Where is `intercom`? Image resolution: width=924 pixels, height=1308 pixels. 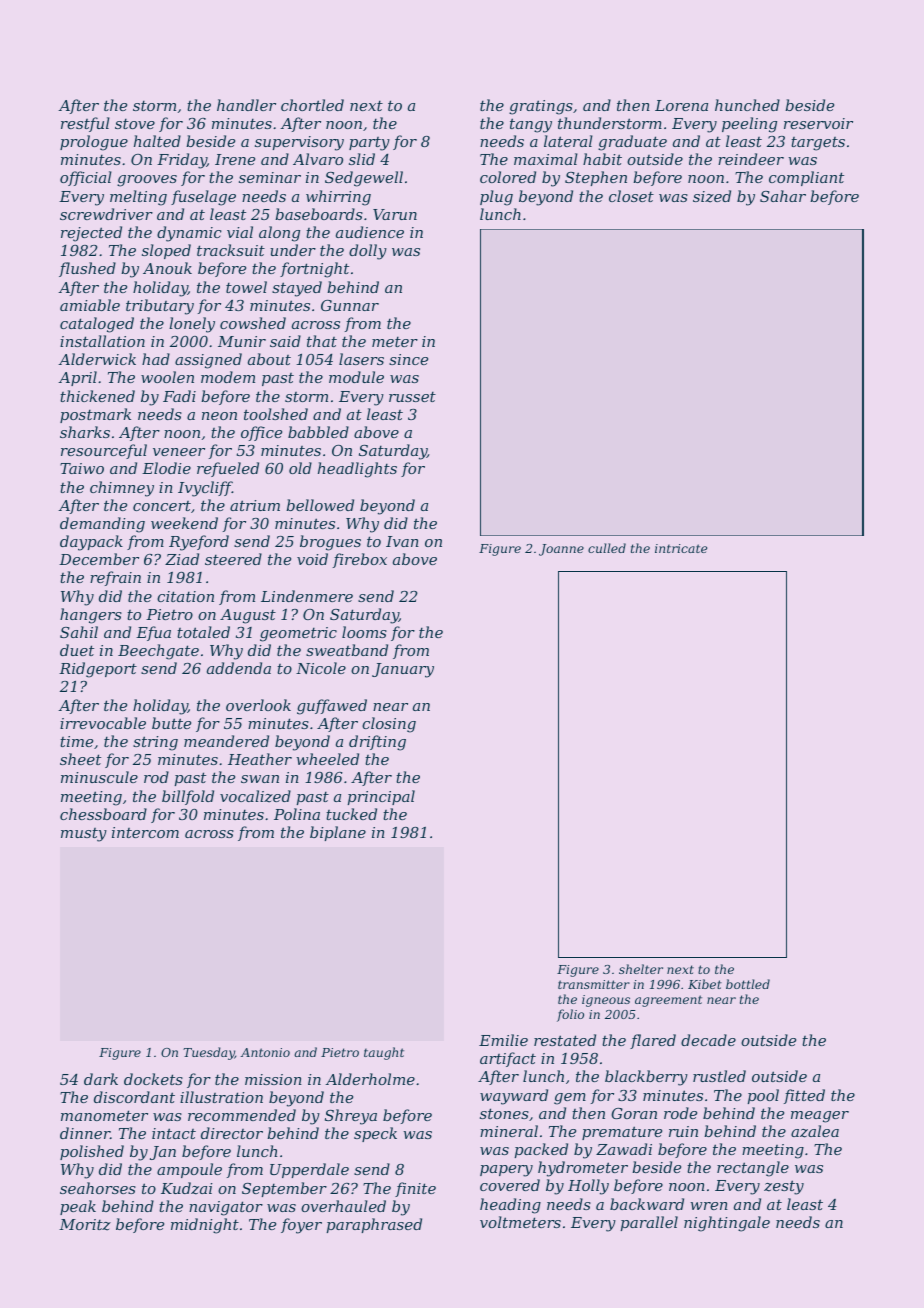
intercom is located at coordinates (145, 832).
